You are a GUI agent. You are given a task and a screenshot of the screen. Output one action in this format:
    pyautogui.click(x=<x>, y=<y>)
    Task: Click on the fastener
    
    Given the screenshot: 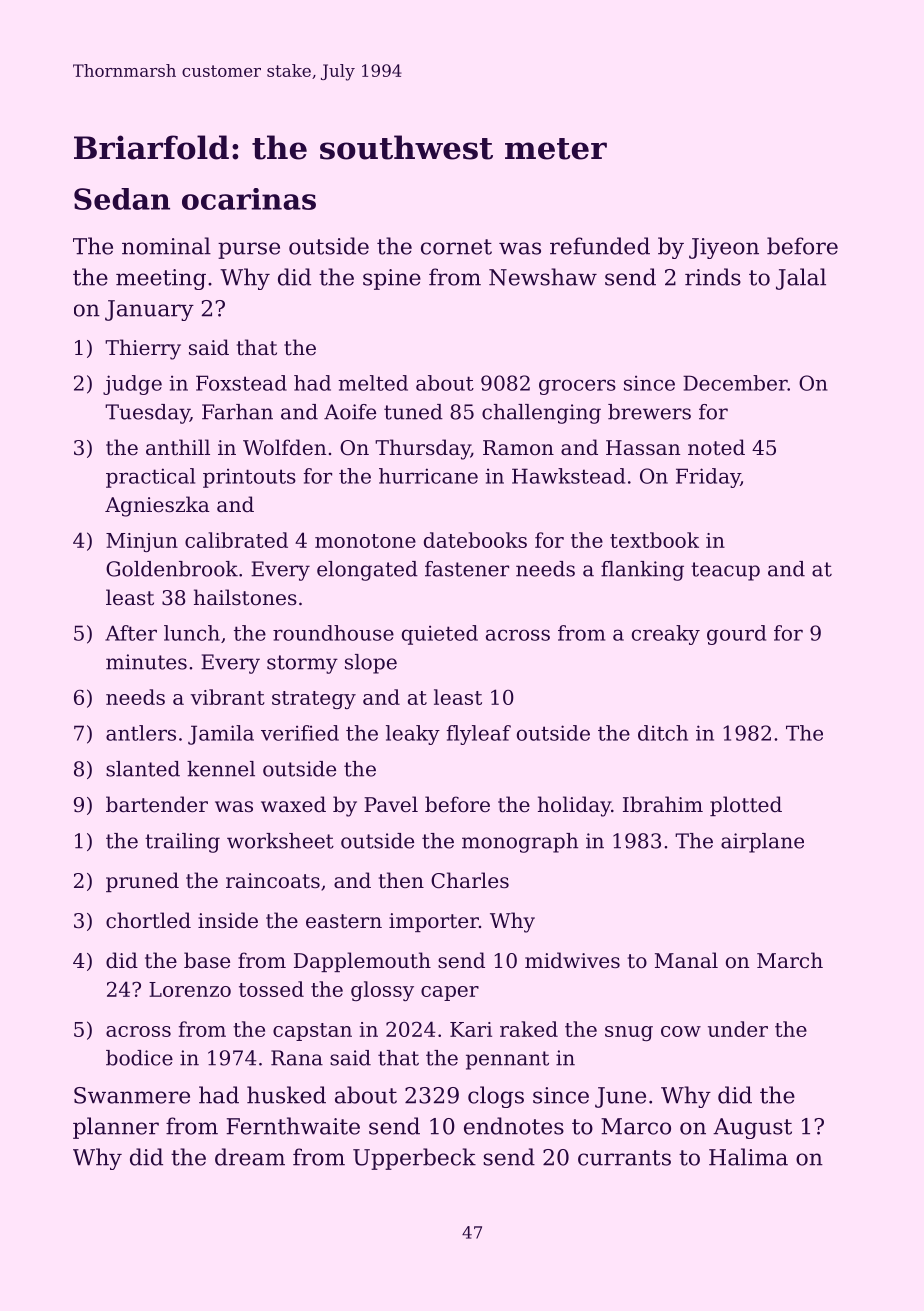 What is the action you would take?
    pyautogui.click(x=467, y=569)
